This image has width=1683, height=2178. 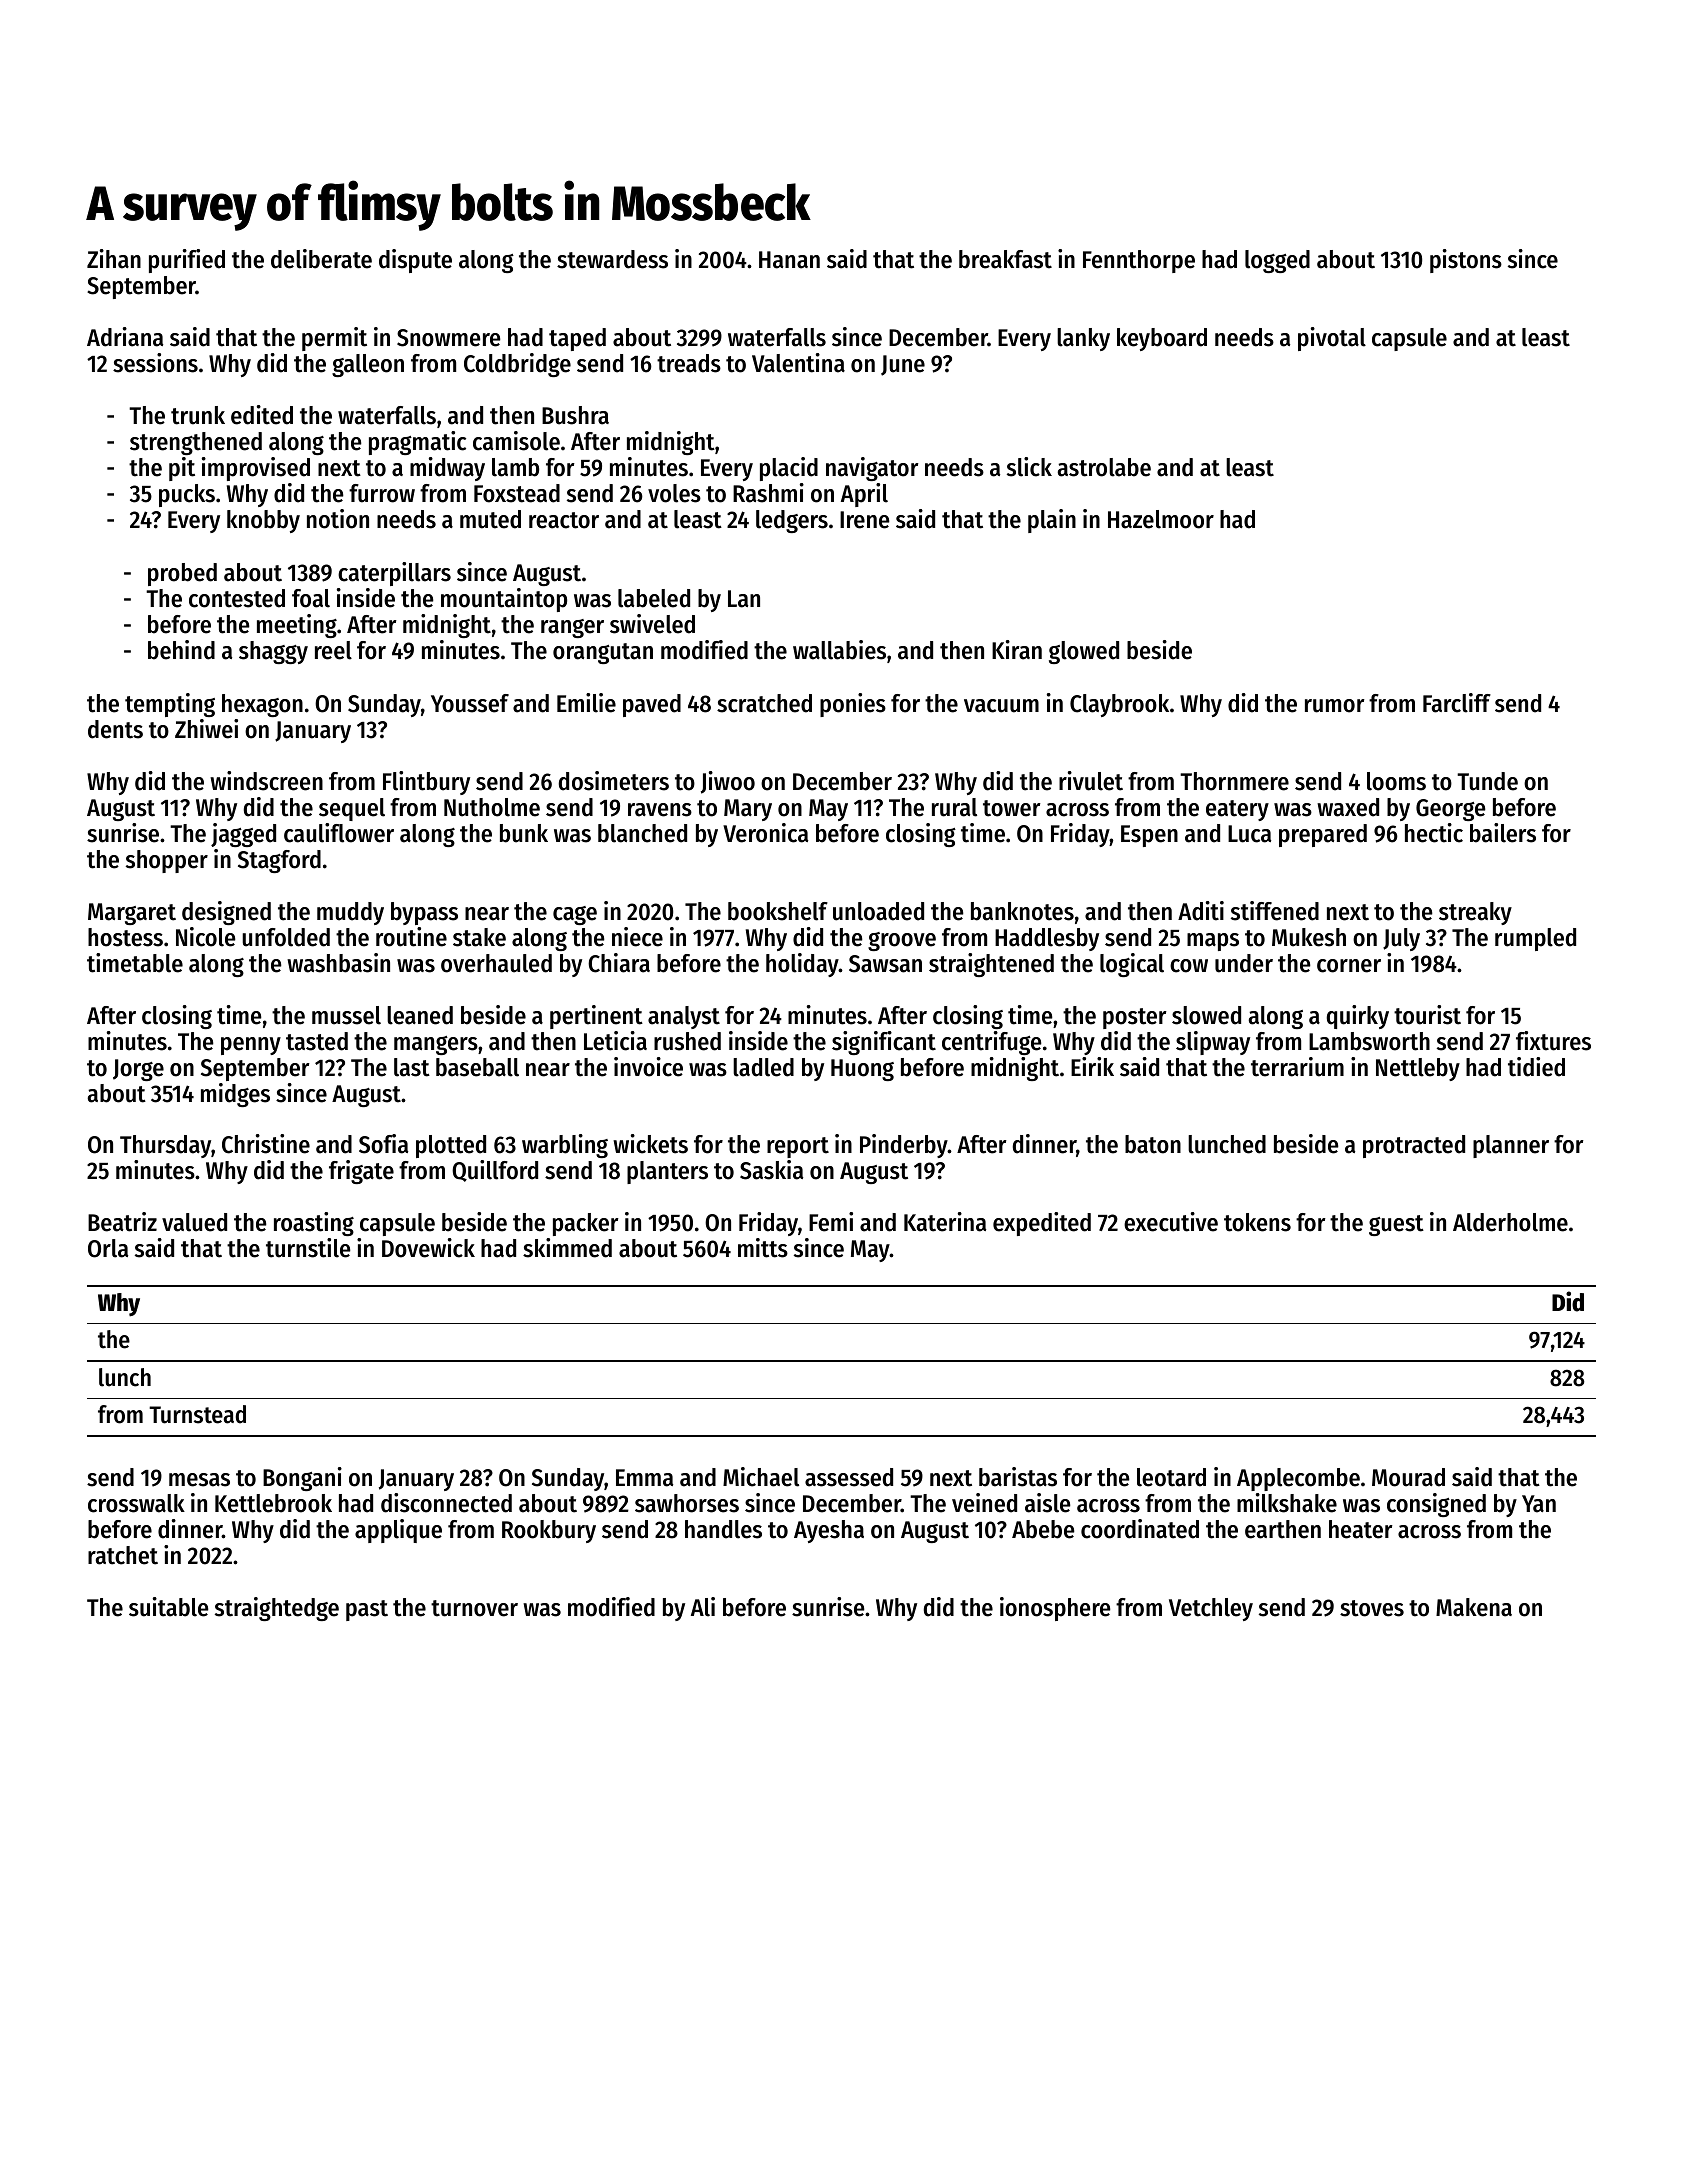 I want to click on hexagon, so click(x=262, y=705).
